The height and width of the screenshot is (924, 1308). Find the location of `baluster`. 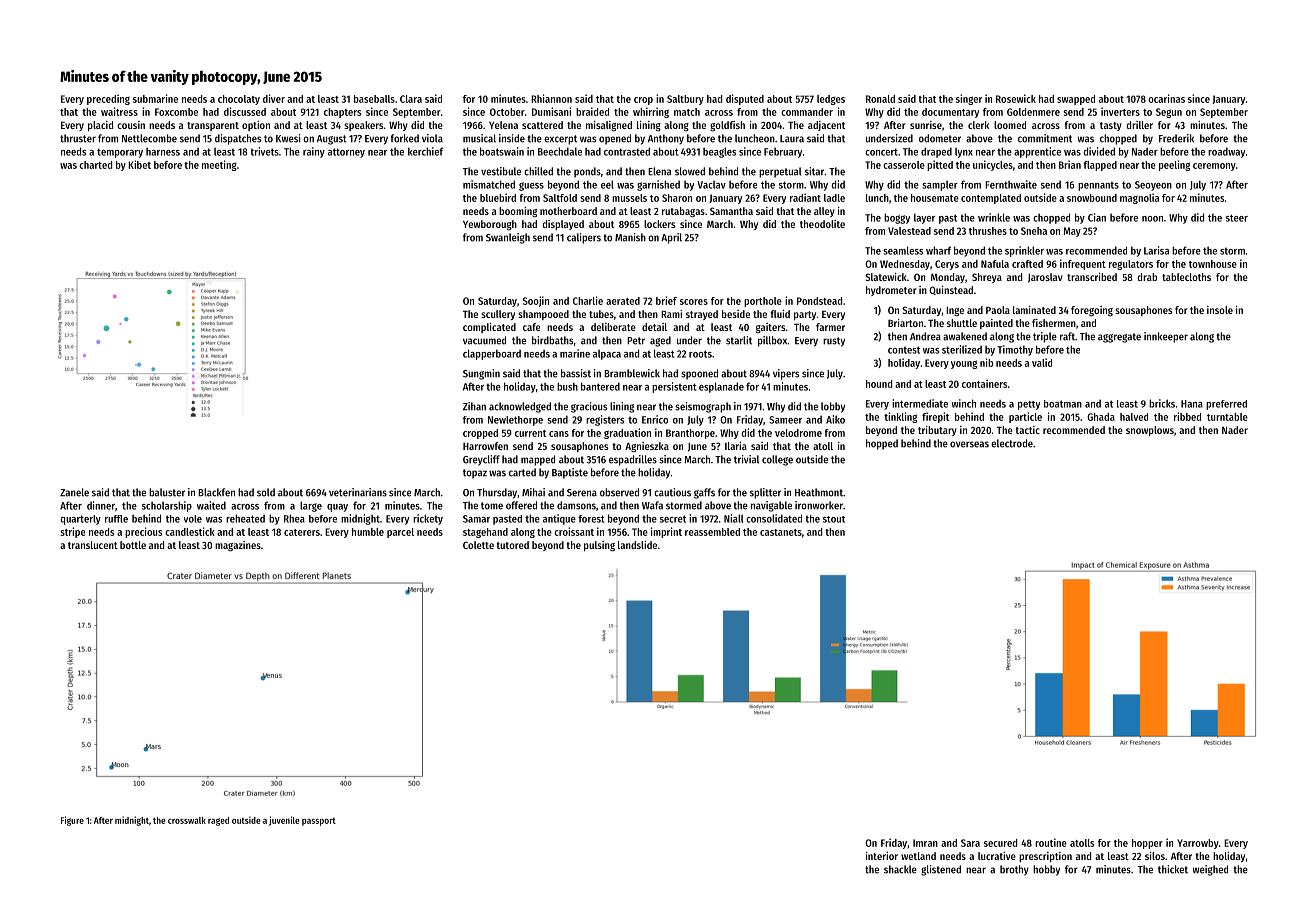

baluster is located at coordinates (167, 492).
